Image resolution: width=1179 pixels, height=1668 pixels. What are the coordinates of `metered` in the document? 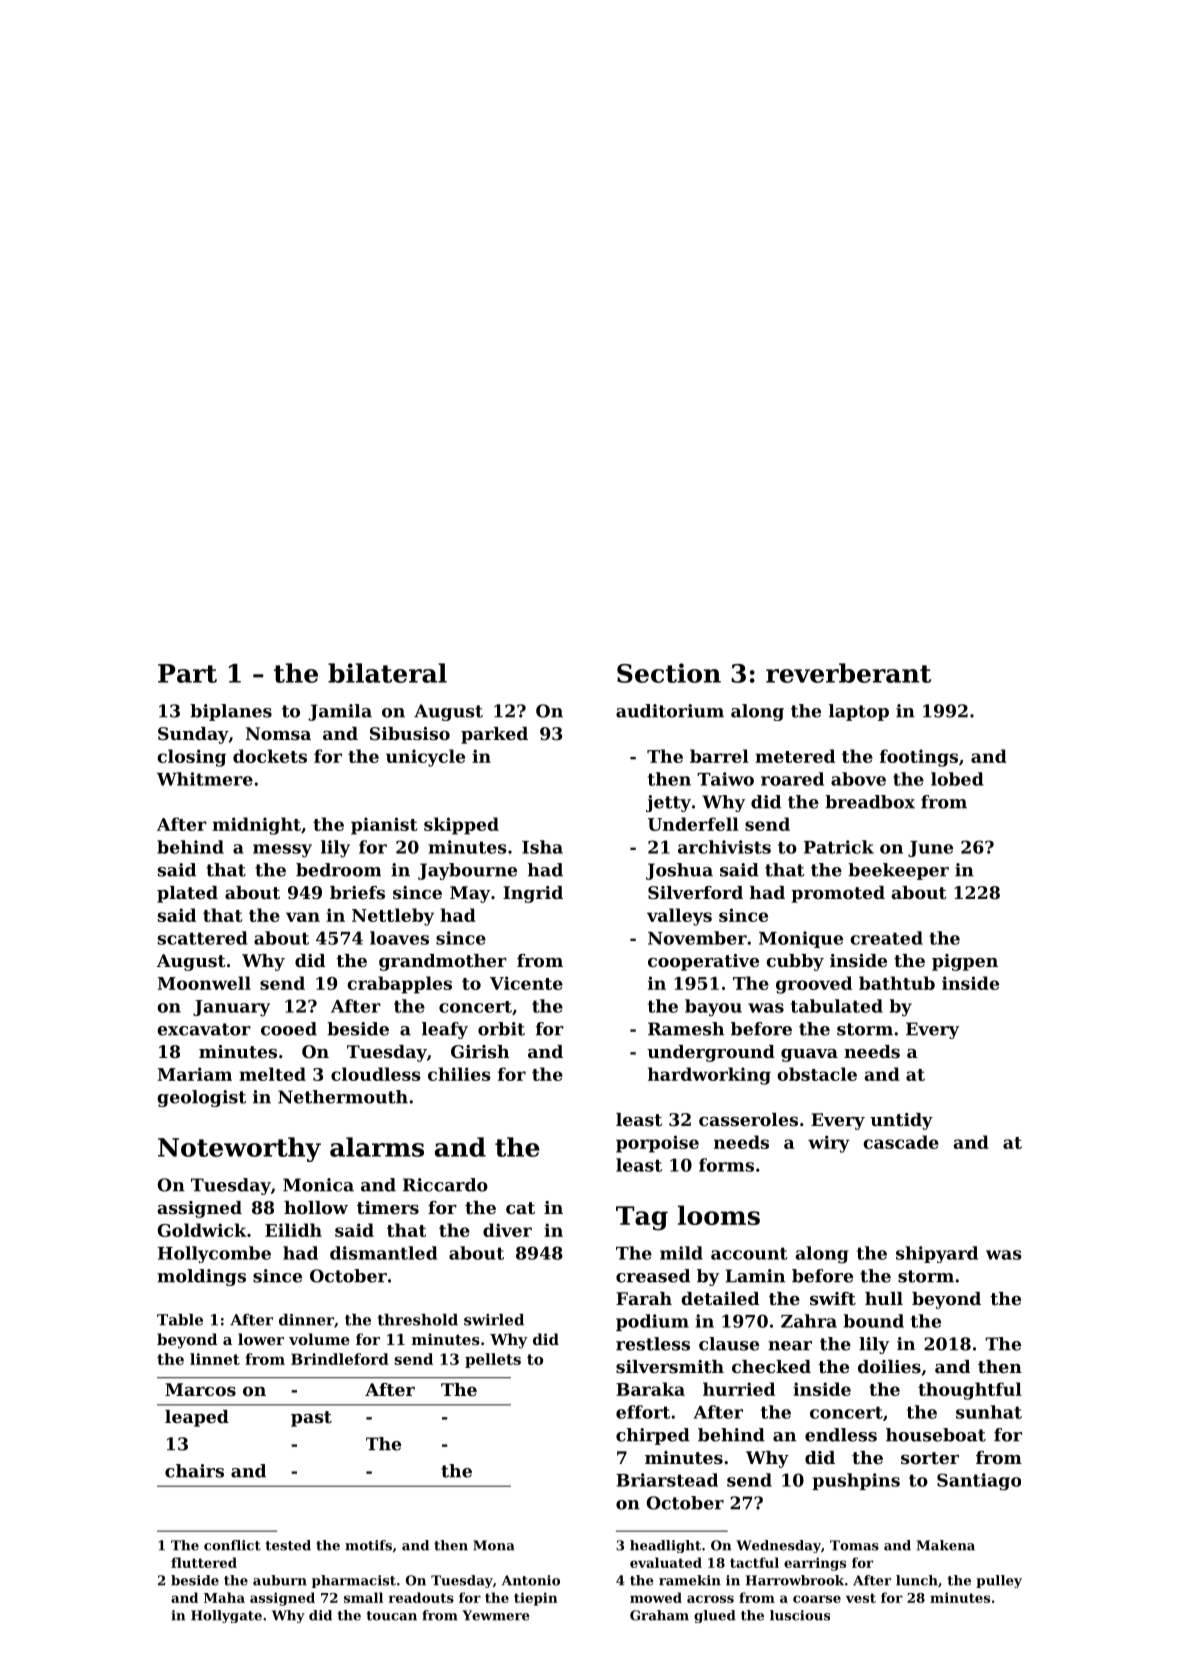 It's located at (795, 756).
